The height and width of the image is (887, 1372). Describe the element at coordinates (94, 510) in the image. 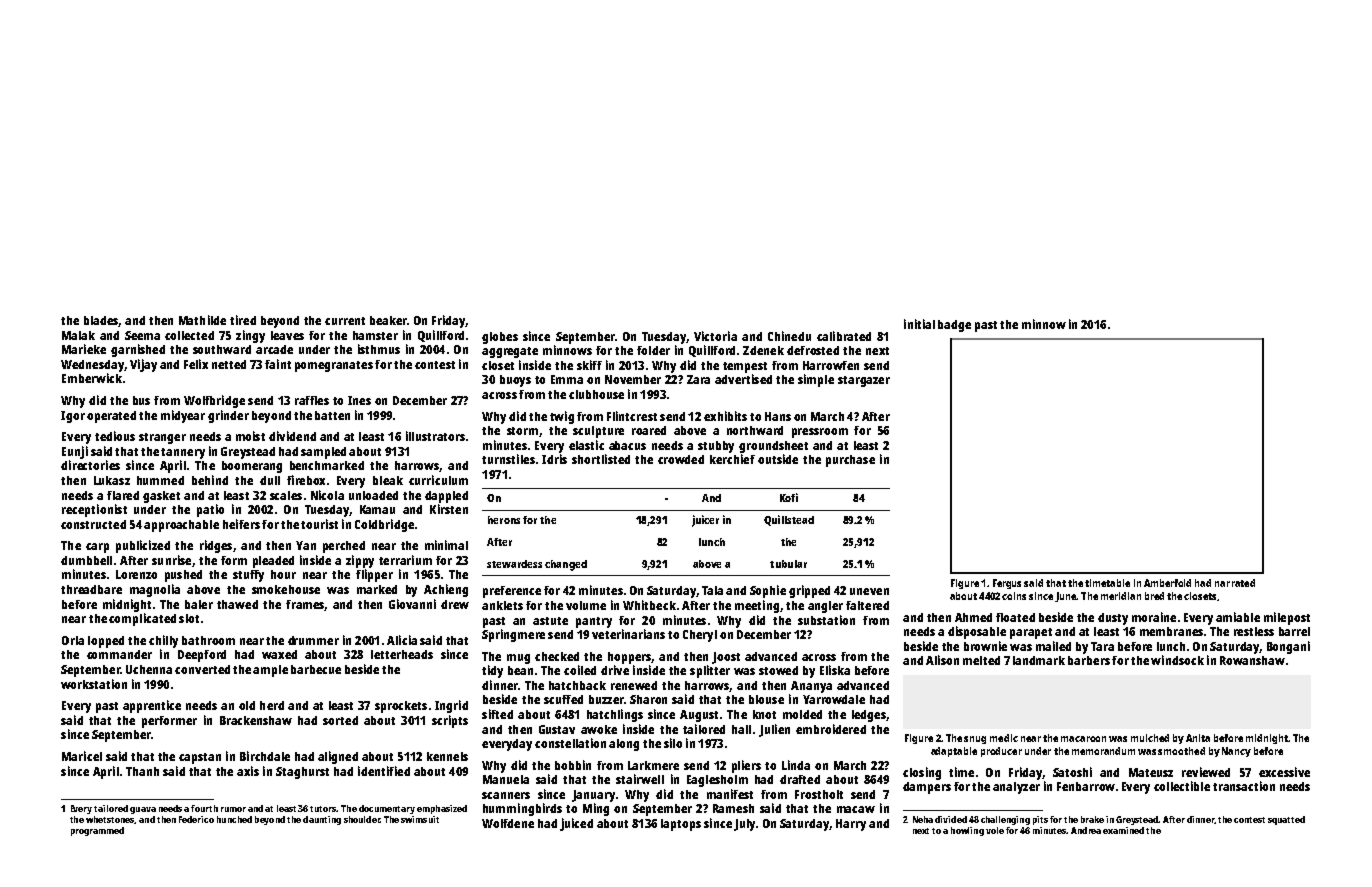

I see `receptionist` at that location.
